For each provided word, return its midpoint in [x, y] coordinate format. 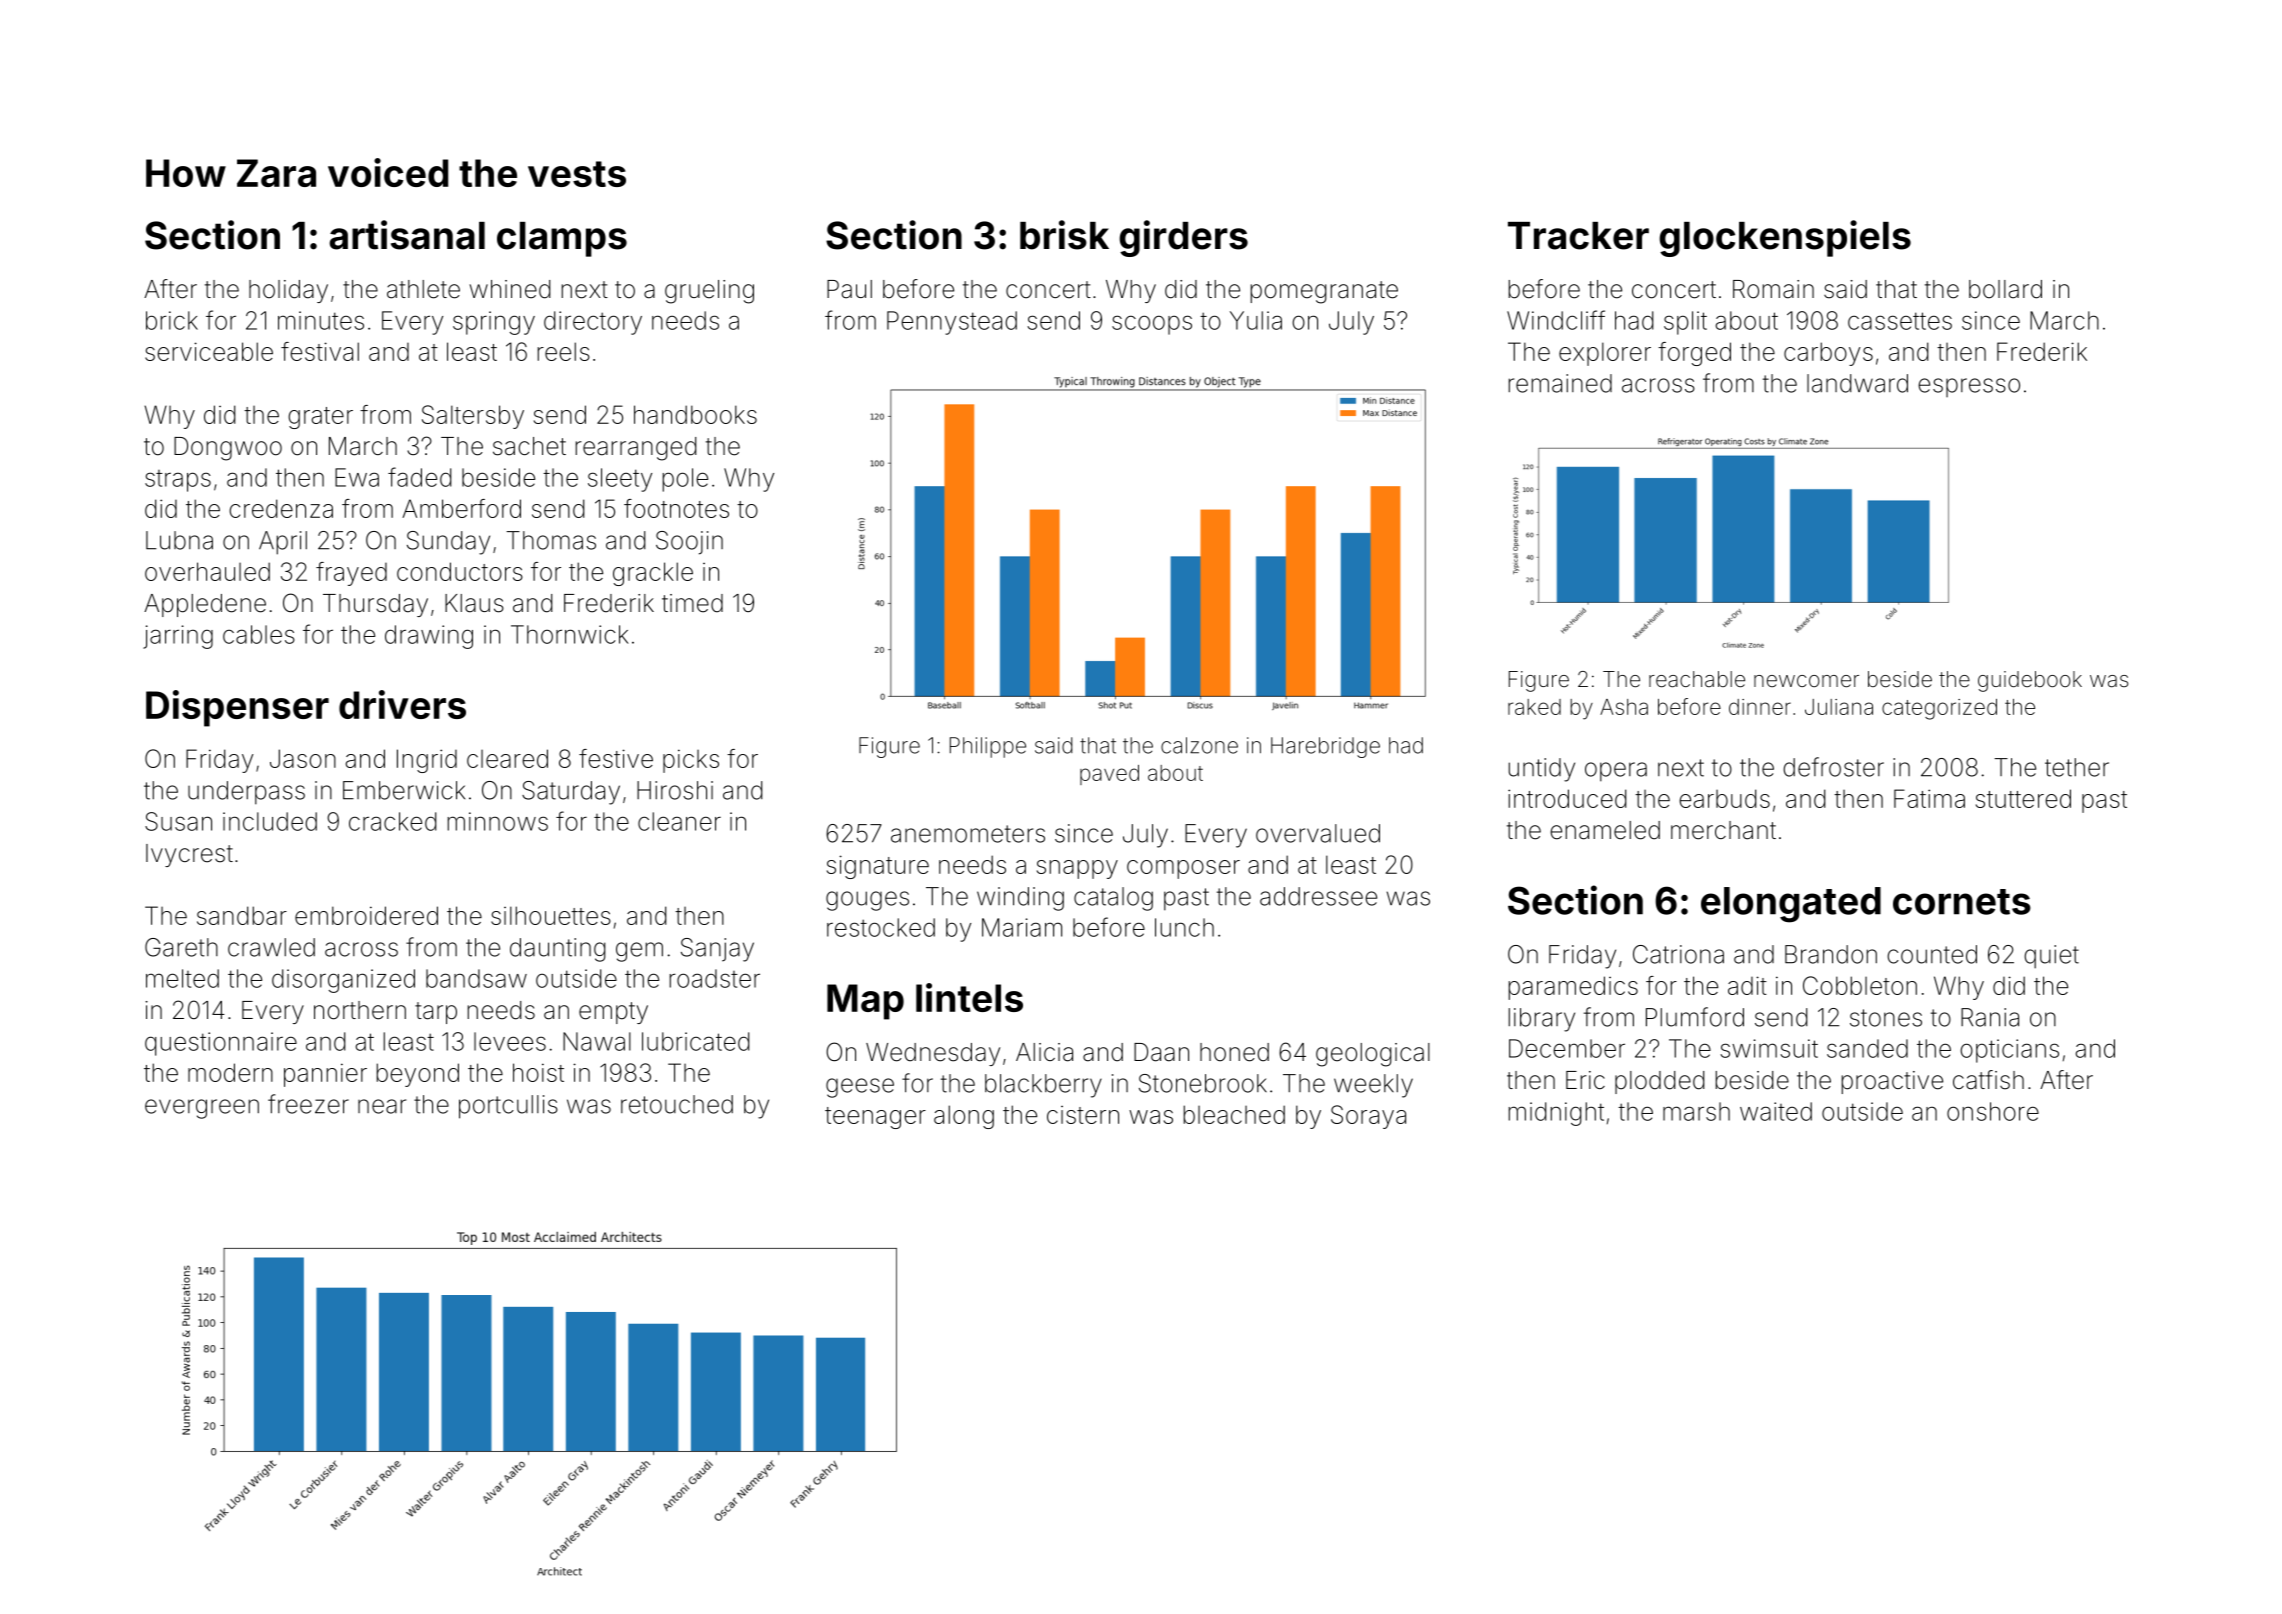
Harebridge [1325, 747]
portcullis [508, 1107]
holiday [288, 291]
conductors [460, 571]
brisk [1064, 235]
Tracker [1578, 236]
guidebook [2030, 681]
